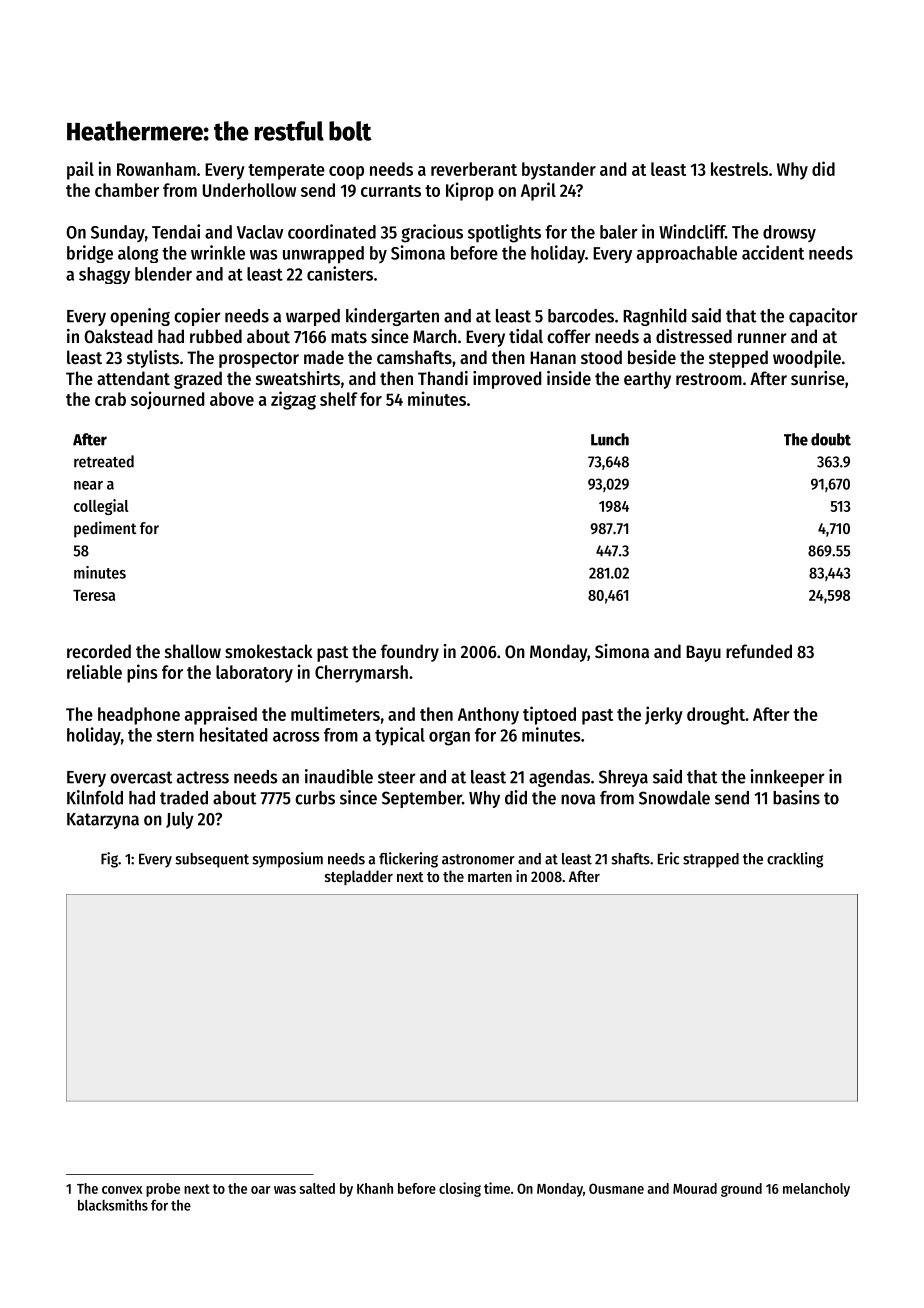 This screenshot has width=924, height=1308. What do you see at coordinates (80, 170) in the screenshot?
I see `pail` at bounding box center [80, 170].
